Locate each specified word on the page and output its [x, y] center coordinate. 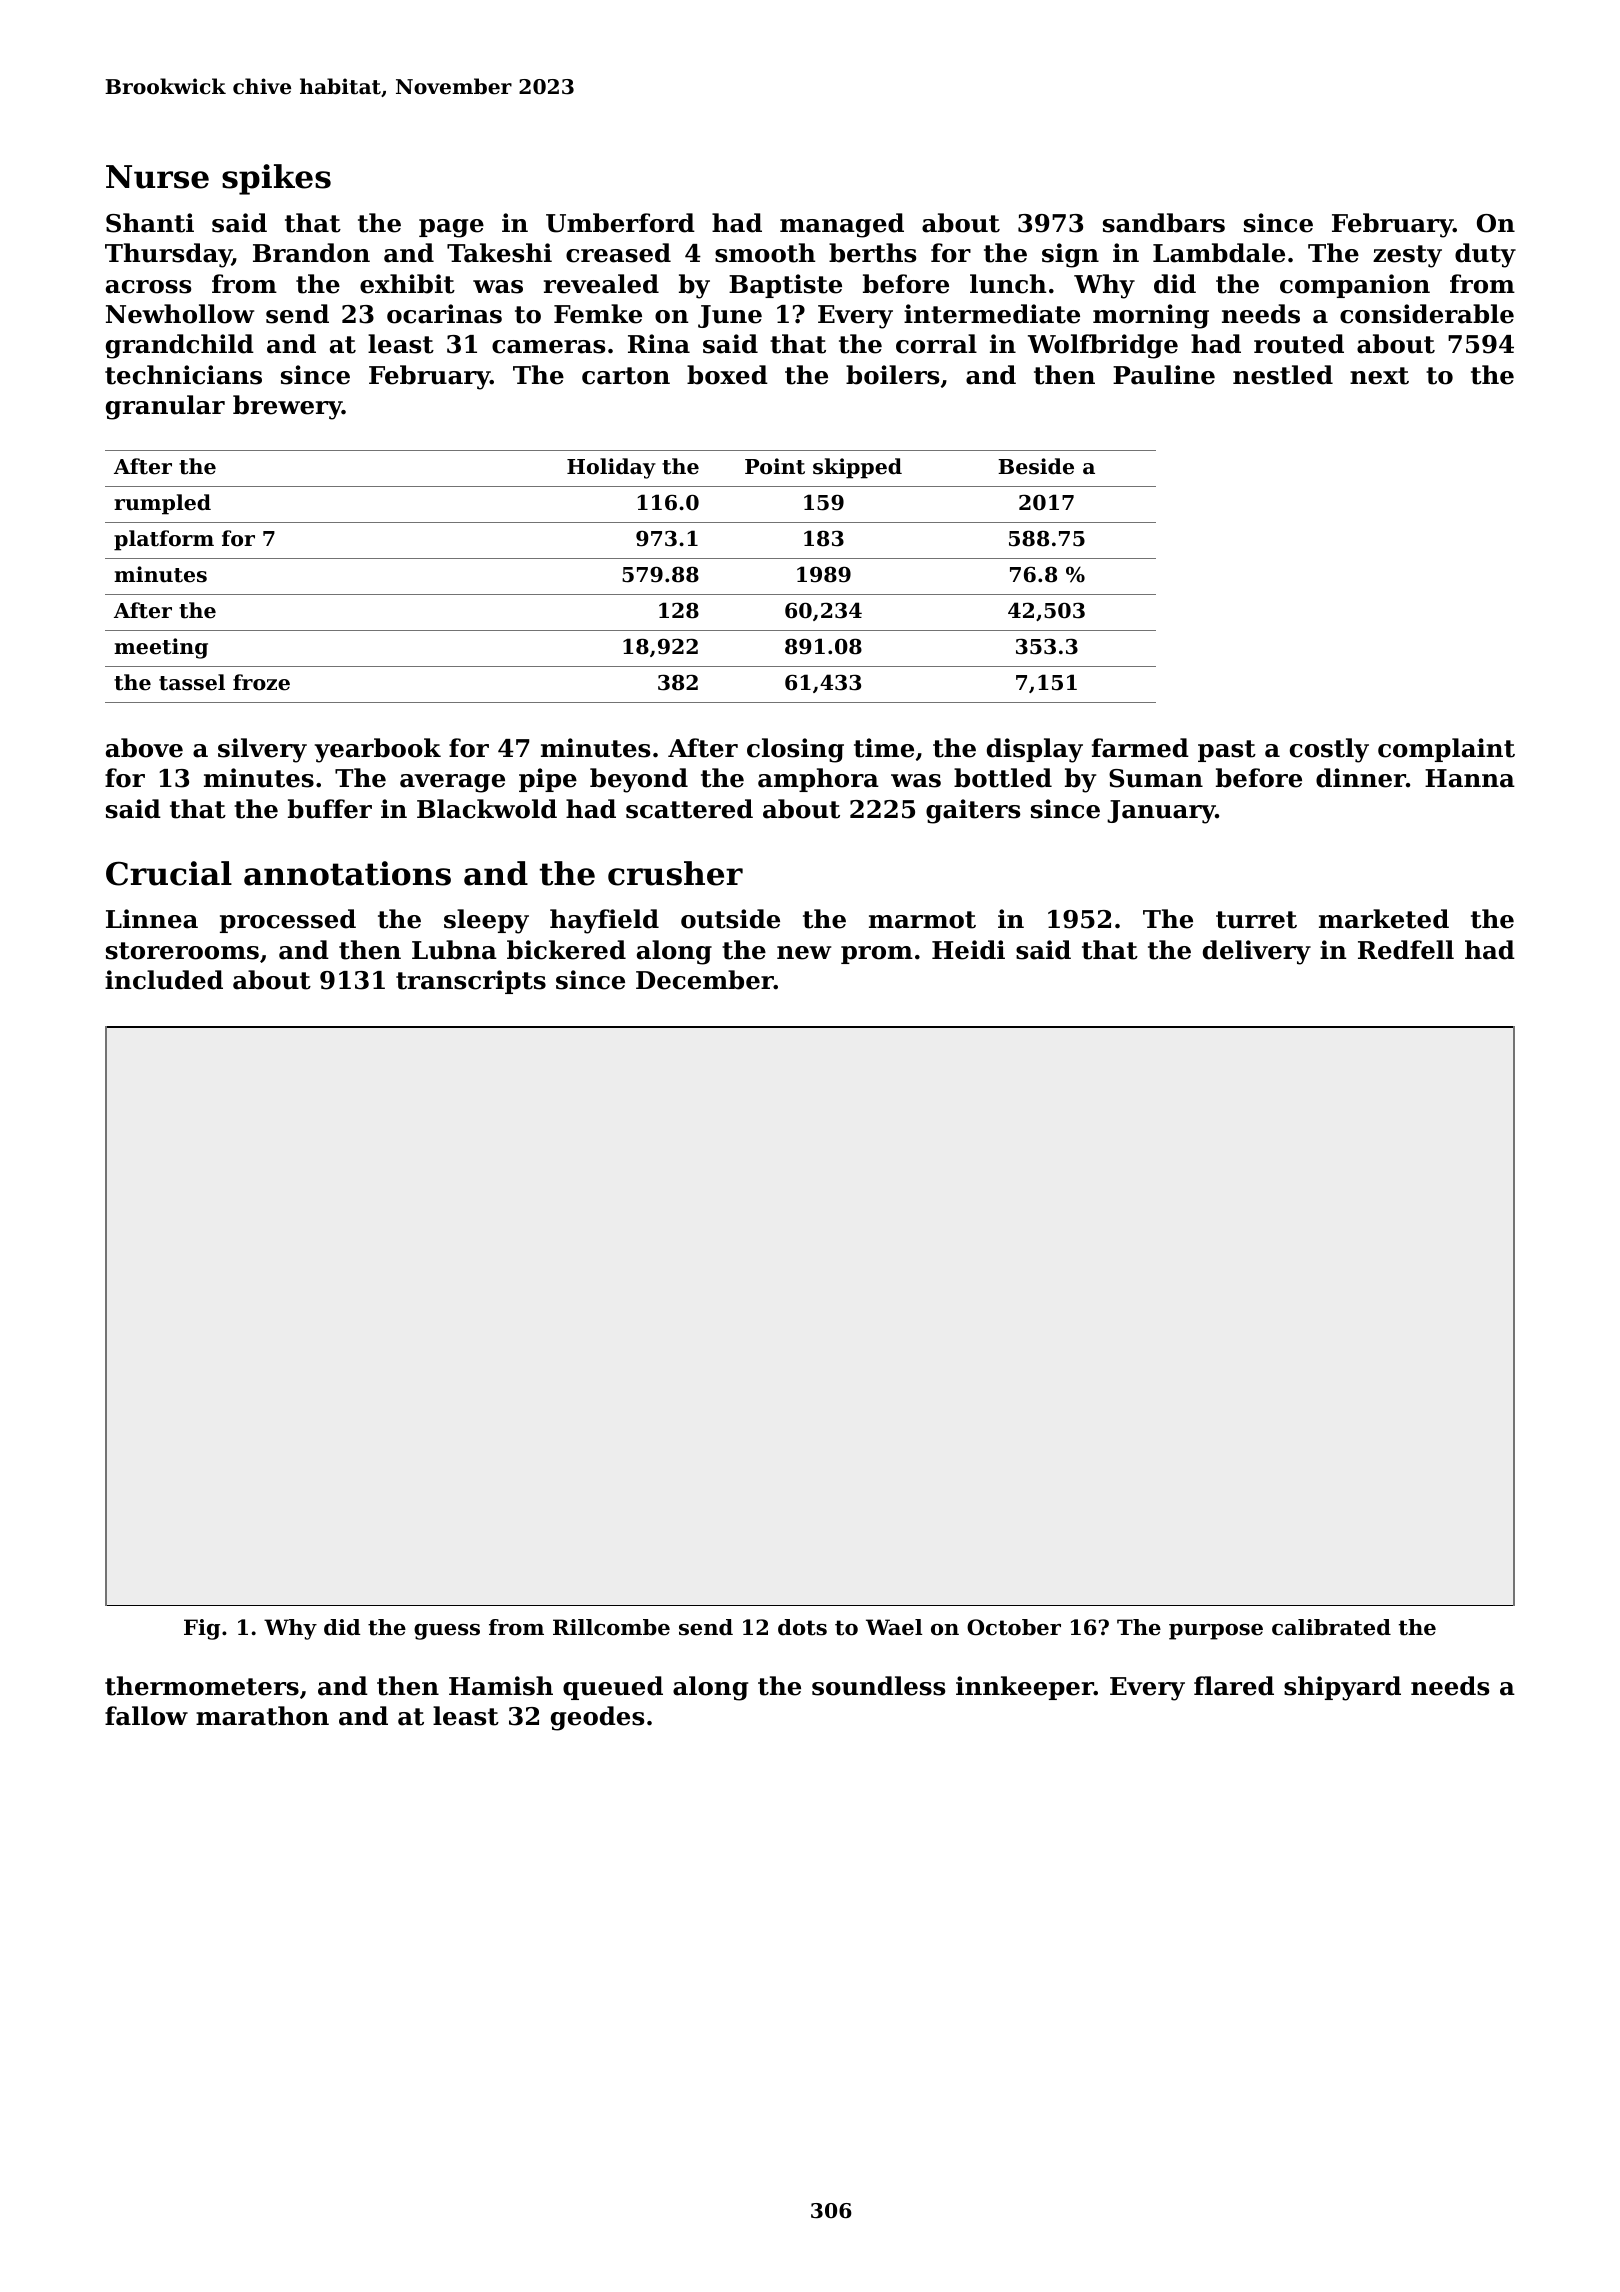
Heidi [968, 950]
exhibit [407, 284]
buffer [330, 809]
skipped [857, 468]
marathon [262, 1716]
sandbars [1164, 223]
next [1379, 376]
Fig [202, 1629]
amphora [818, 780]
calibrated [1331, 1627]
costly [1329, 750]
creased [618, 253]
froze [261, 682]
